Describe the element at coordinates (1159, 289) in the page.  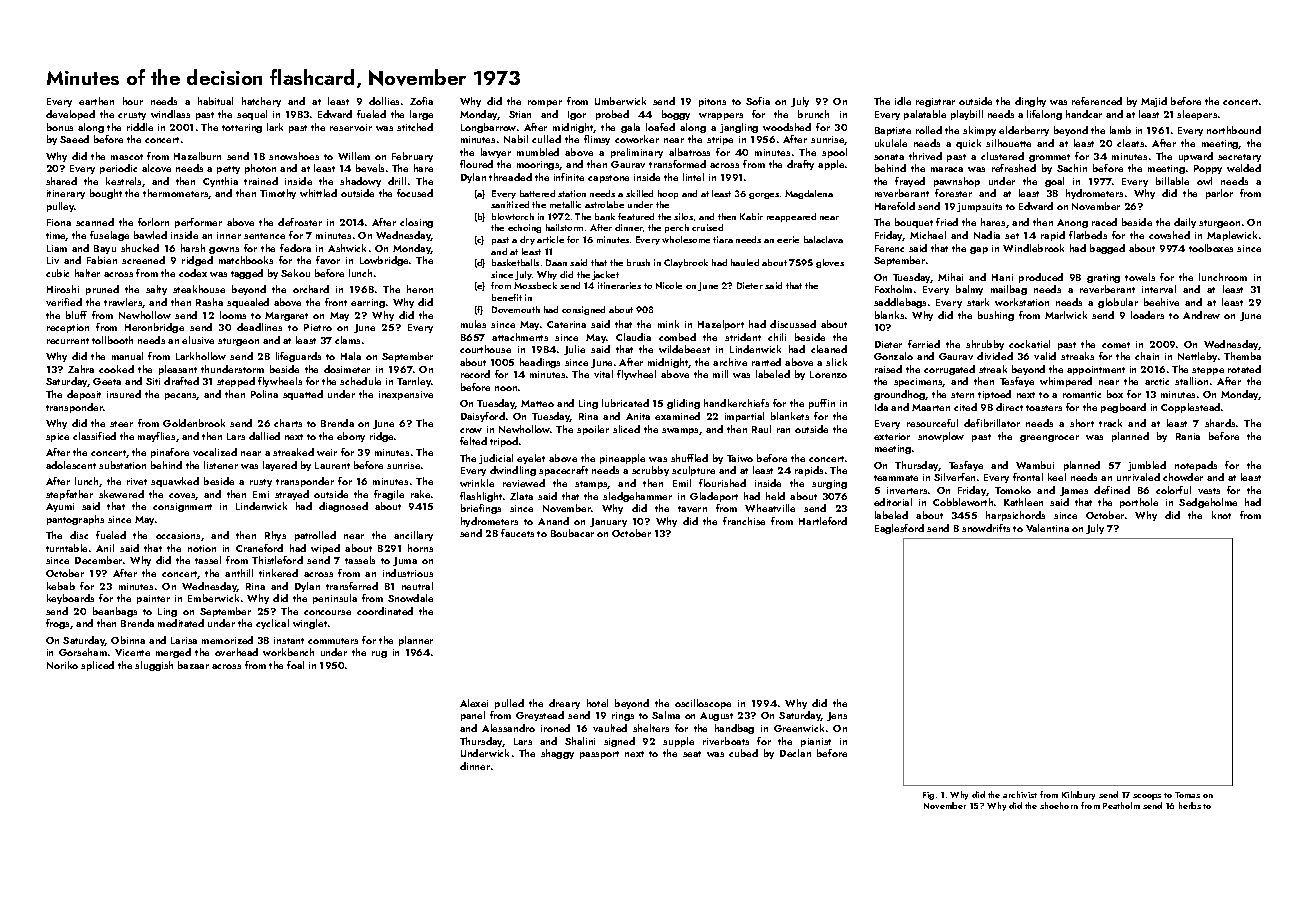
I see `interval` at that location.
